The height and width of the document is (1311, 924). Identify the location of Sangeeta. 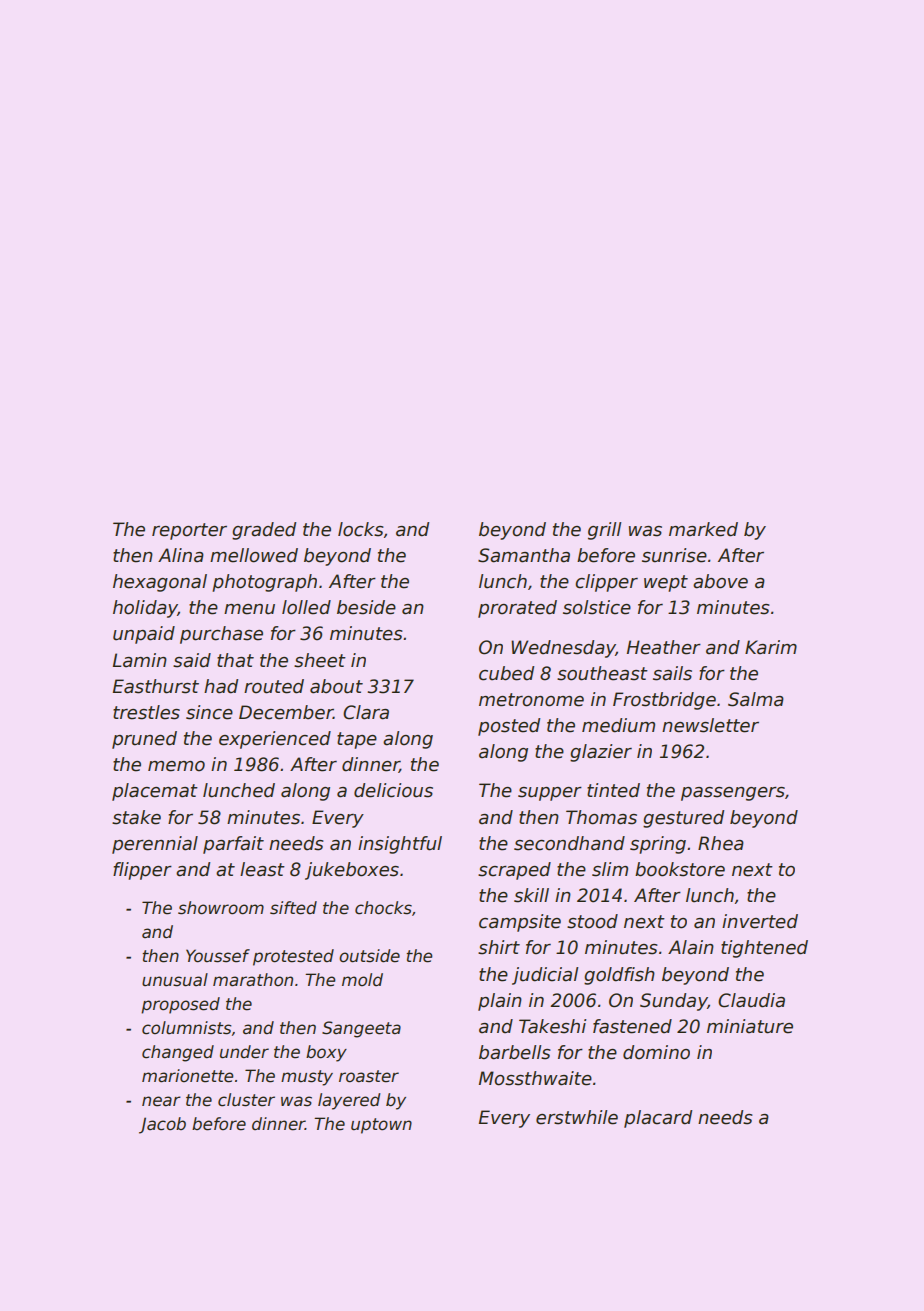
(361, 1029).
